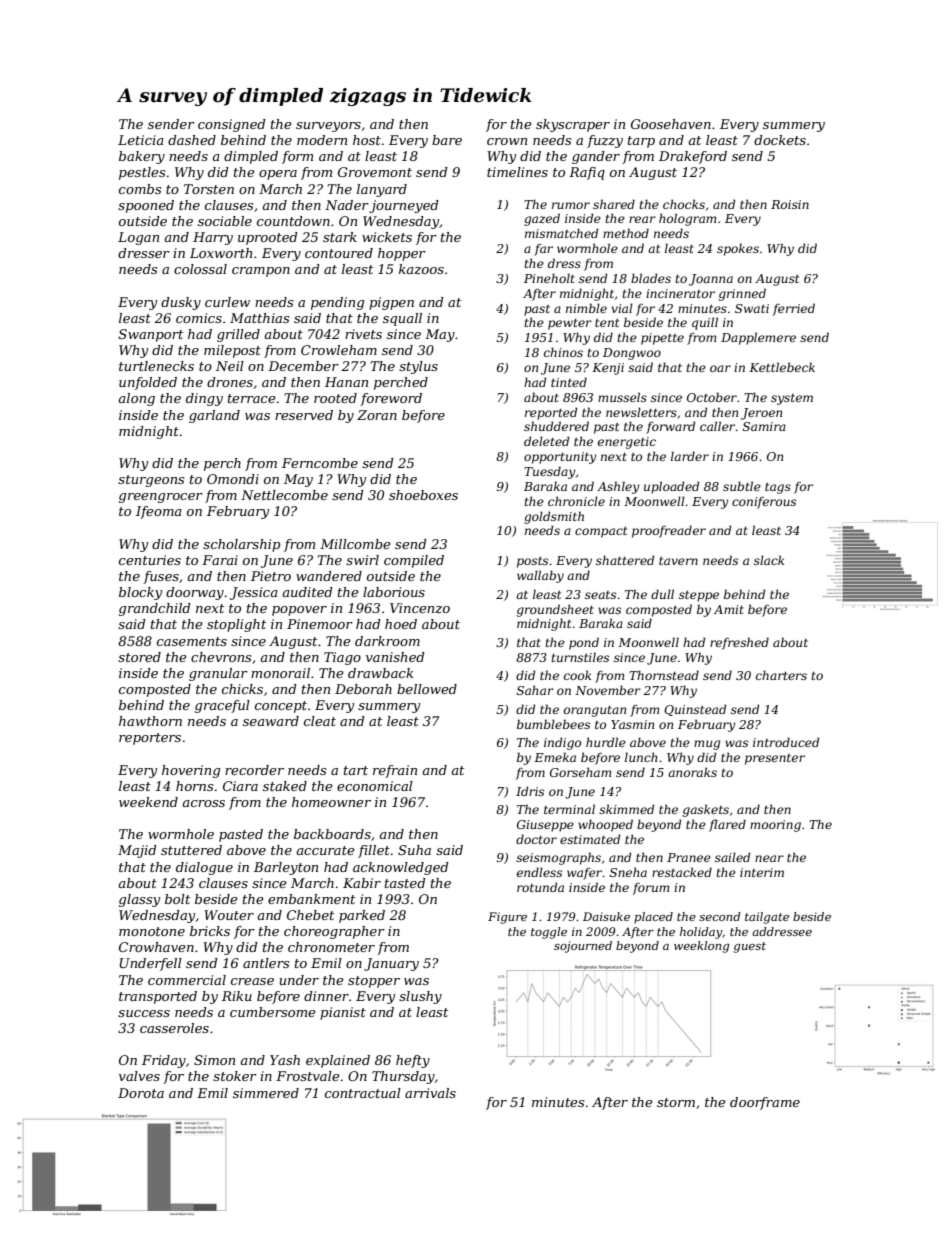  What do you see at coordinates (758, 338) in the document?
I see `Dapplemere` at bounding box center [758, 338].
